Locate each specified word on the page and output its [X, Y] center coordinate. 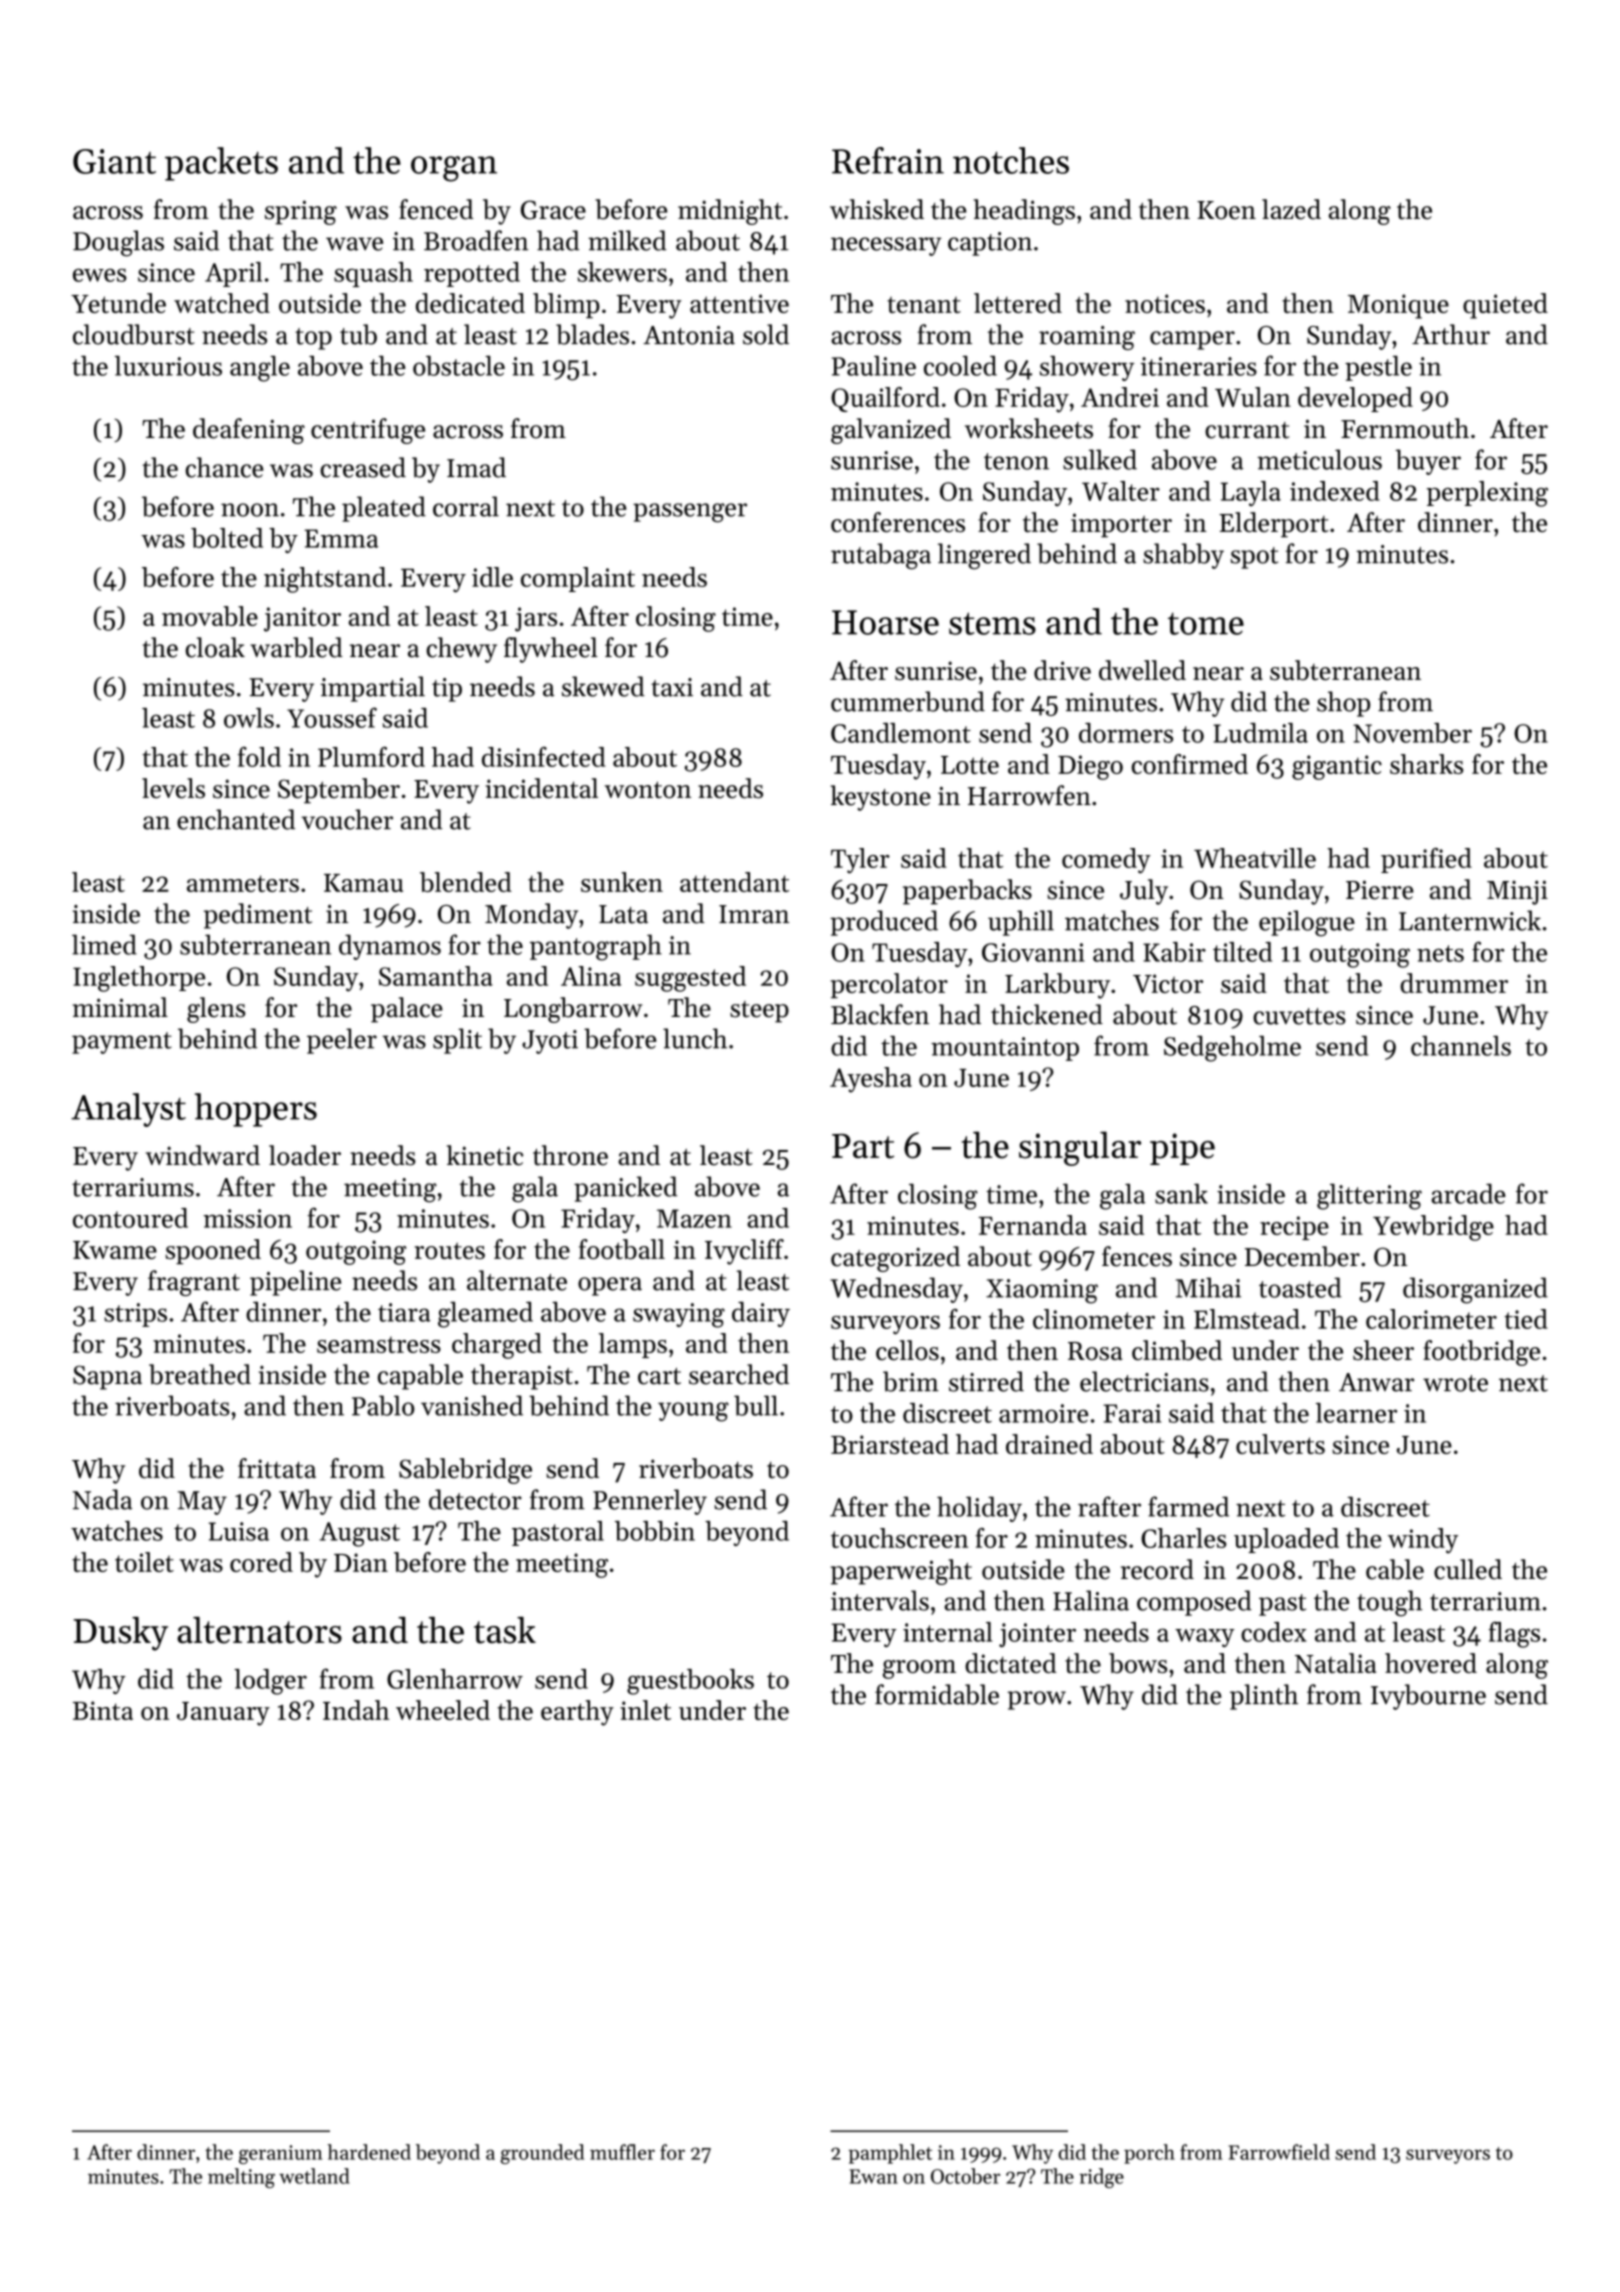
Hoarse [885, 622]
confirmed [1190, 764]
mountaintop [1005, 1049]
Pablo [383, 1405]
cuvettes [1299, 1016]
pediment [258, 916]
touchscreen [899, 1538]
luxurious [168, 365]
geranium [280, 2154]
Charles [1183, 1538]
